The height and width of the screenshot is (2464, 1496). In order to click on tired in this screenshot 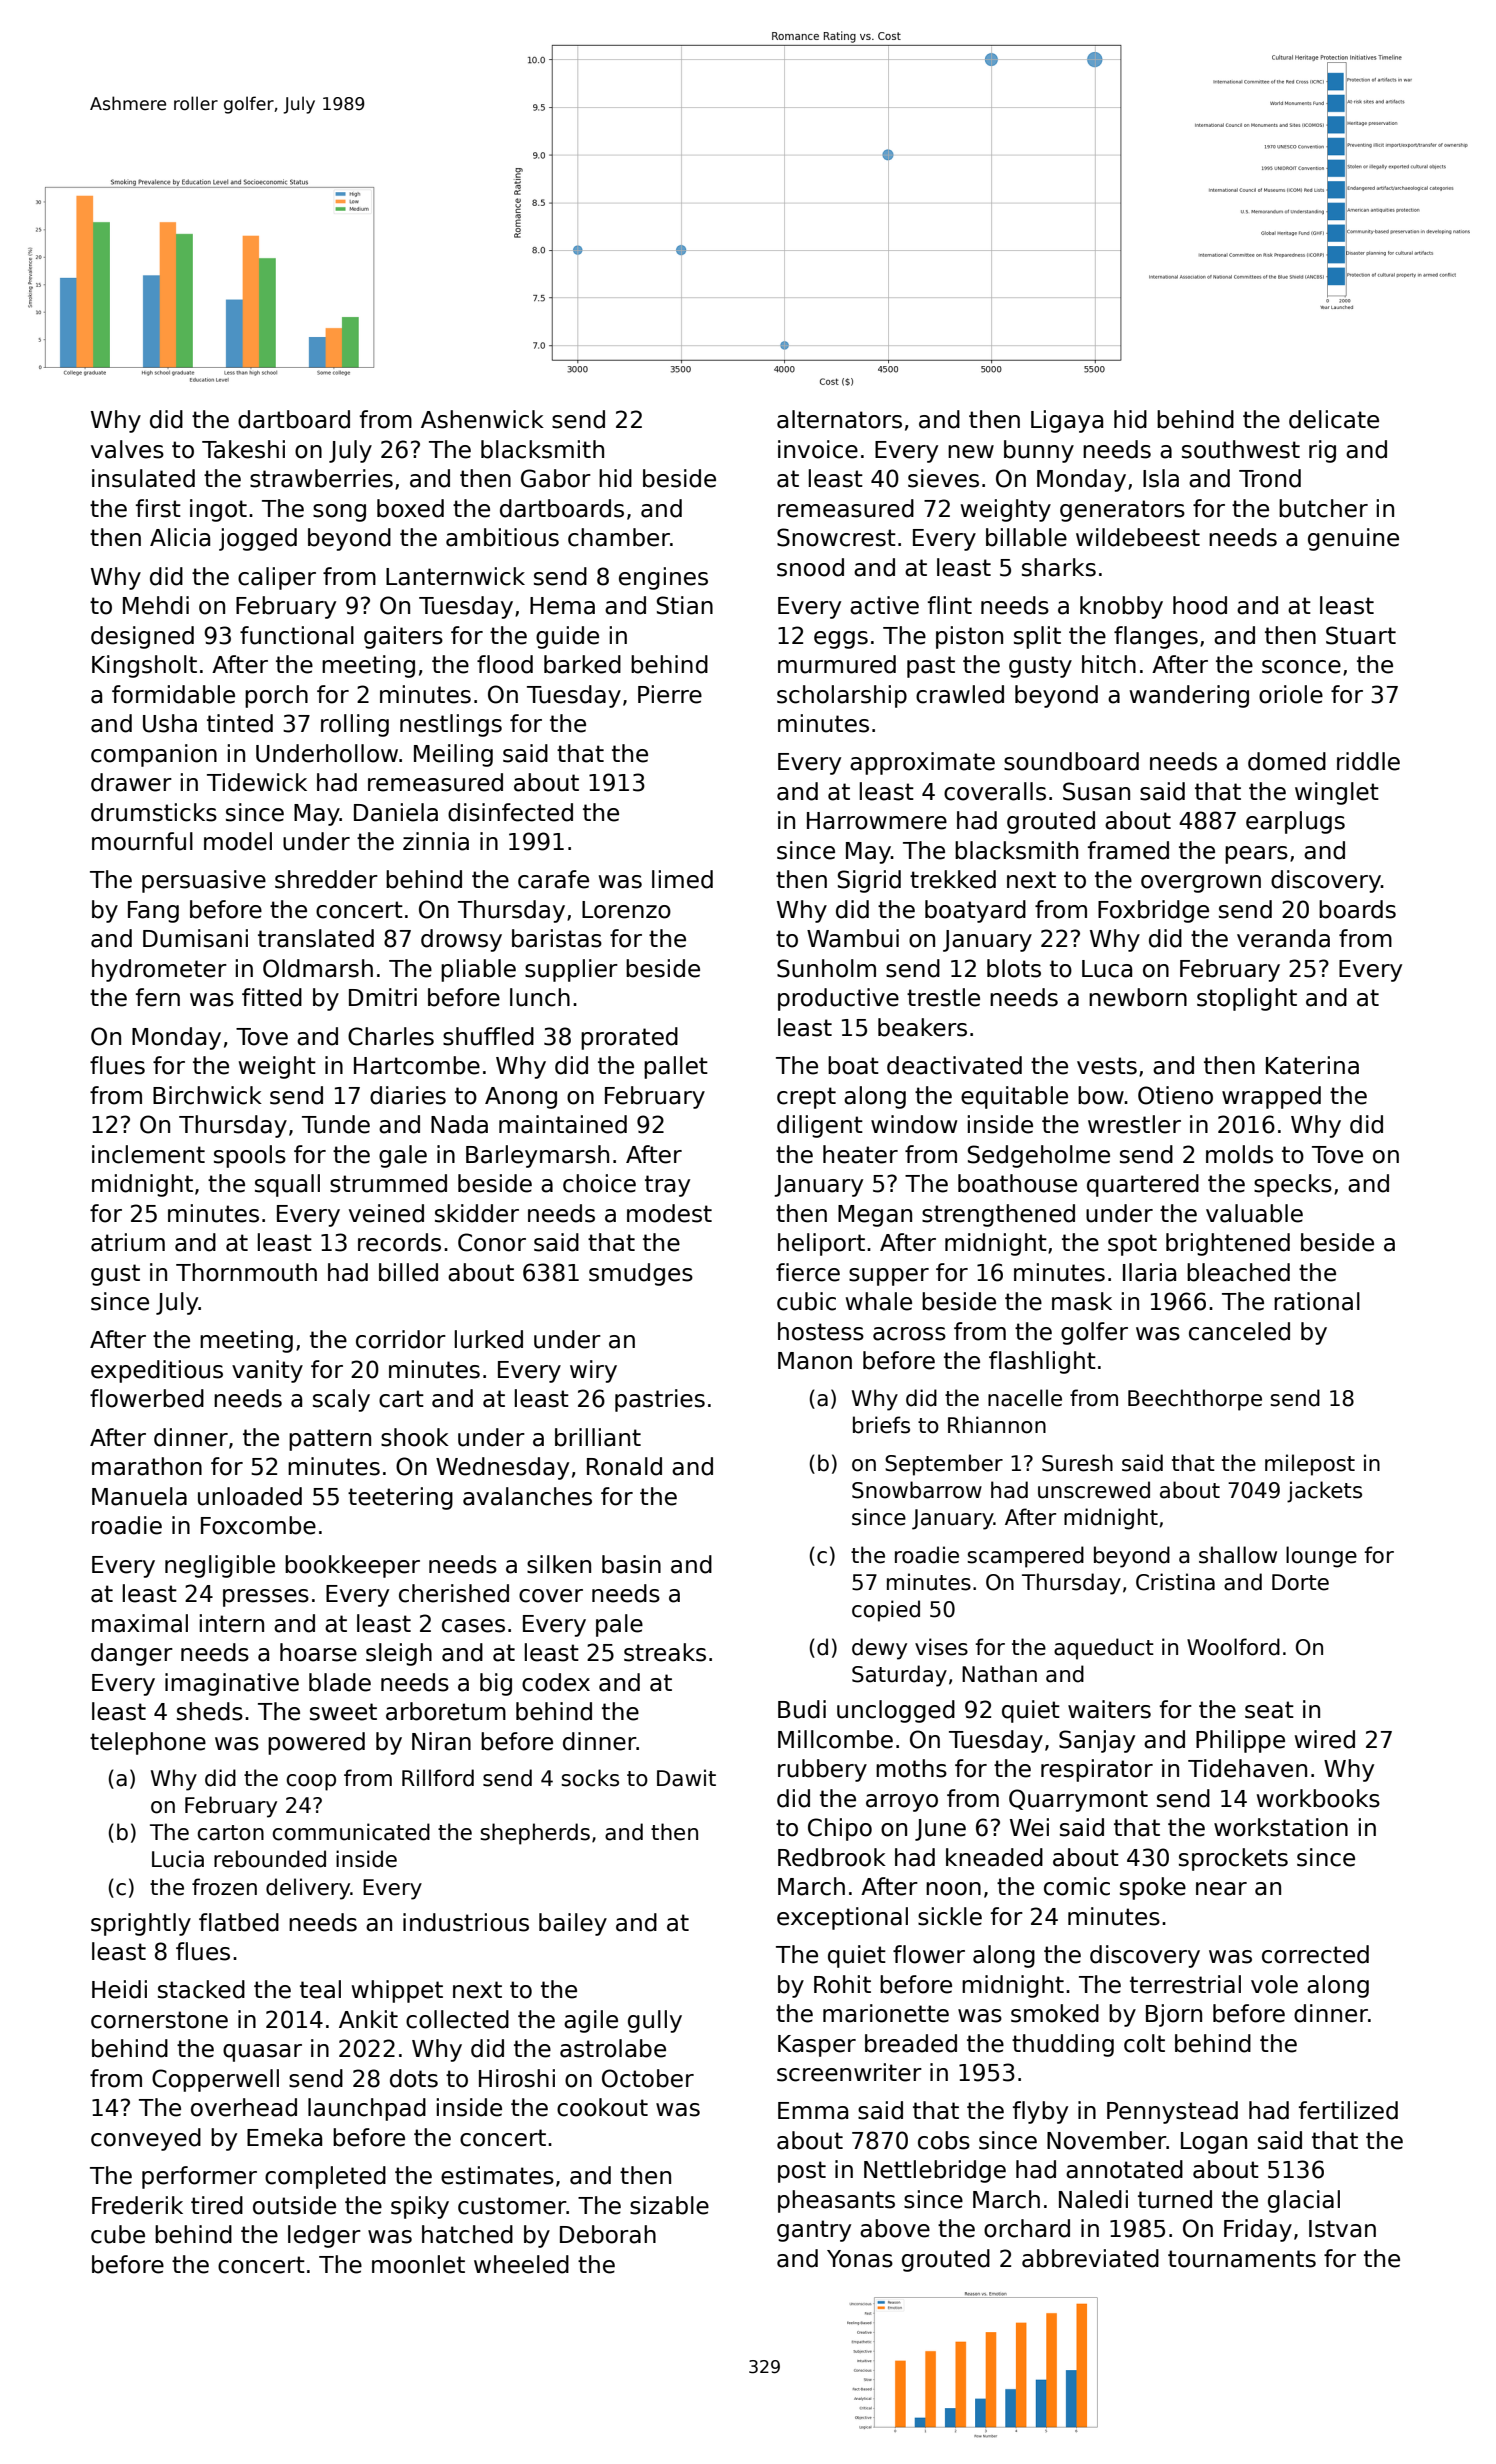, I will do `click(217, 2205)`.
